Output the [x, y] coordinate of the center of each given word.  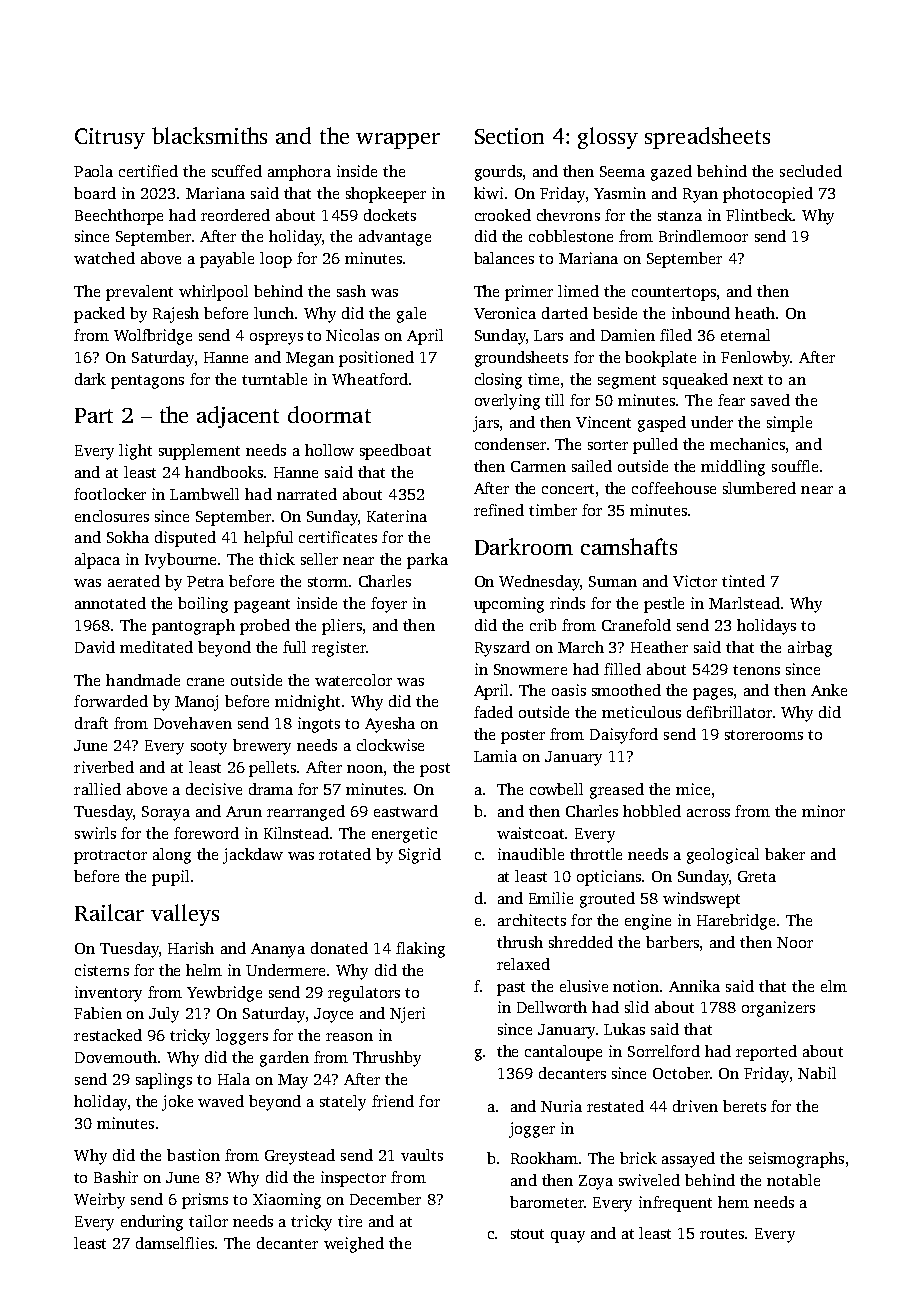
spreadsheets [707, 138]
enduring [152, 1223]
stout [527, 1234]
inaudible [531, 854]
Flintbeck [760, 215]
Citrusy [110, 138]
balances [504, 258]
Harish [191, 948]
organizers [778, 1009]
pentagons [147, 382]
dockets [390, 215]
